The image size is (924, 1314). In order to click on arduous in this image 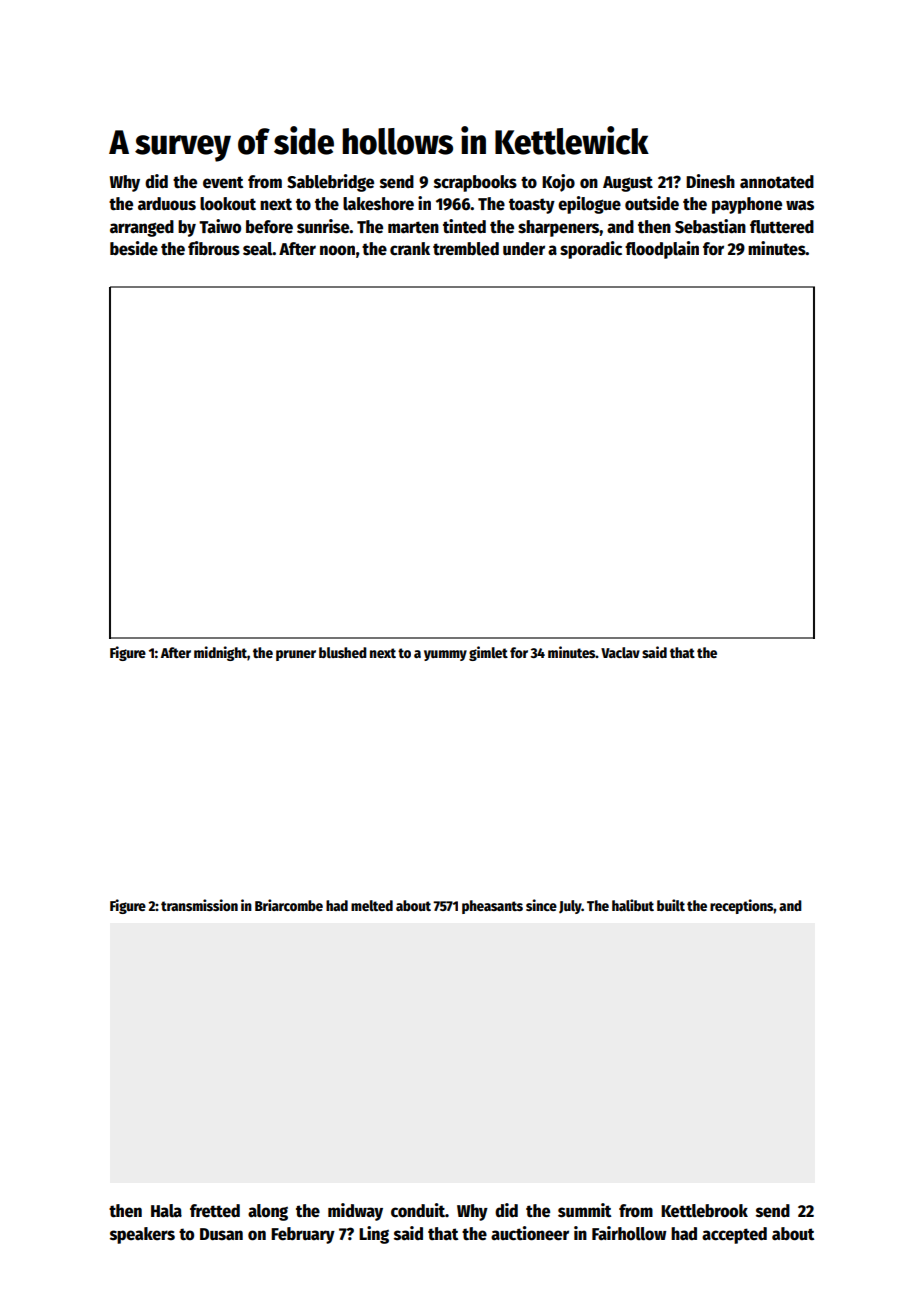, I will do `click(167, 204)`.
